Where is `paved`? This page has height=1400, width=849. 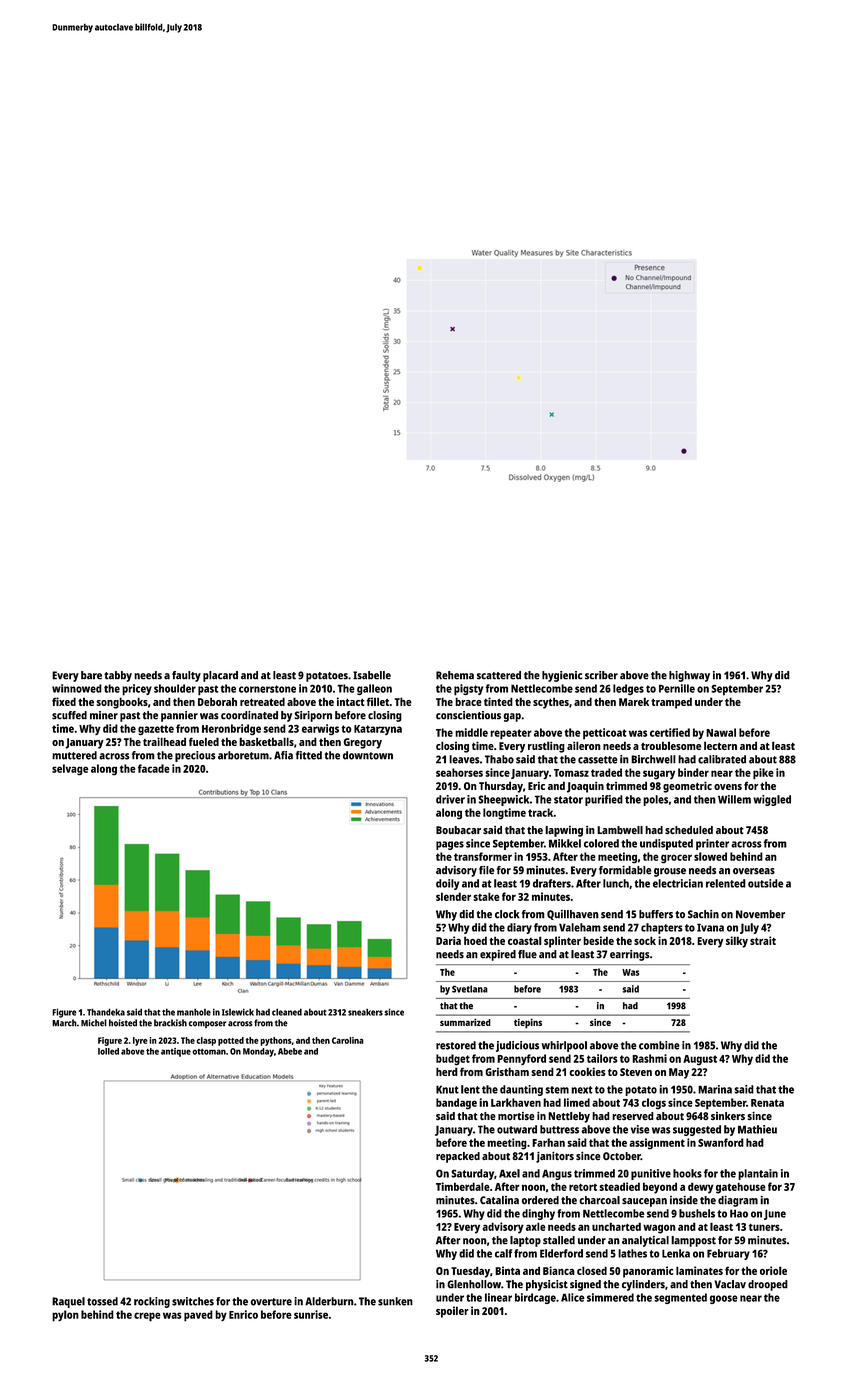
paved is located at coordinates (198, 1316).
